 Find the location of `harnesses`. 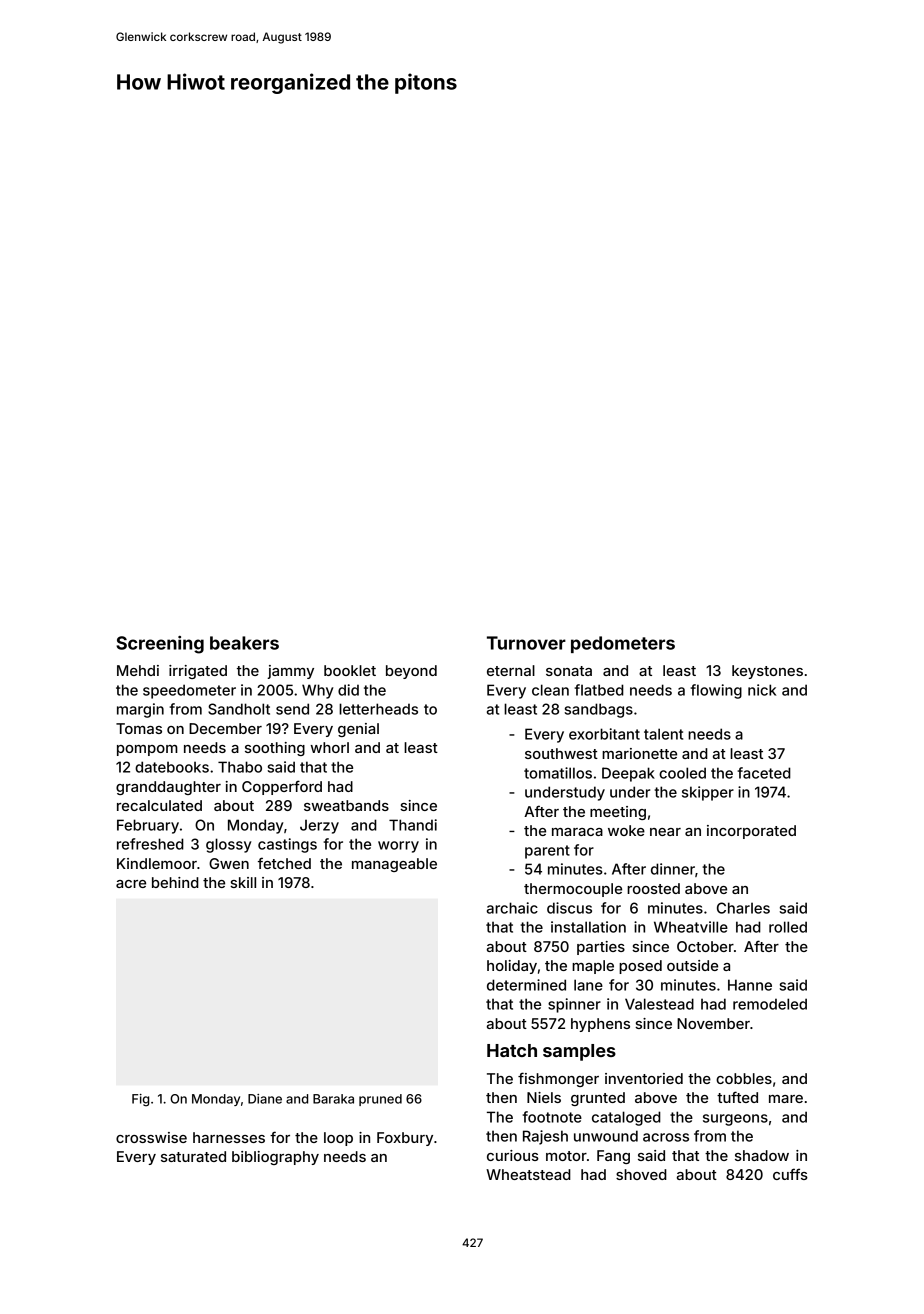

harnesses is located at coordinates (229, 1137).
